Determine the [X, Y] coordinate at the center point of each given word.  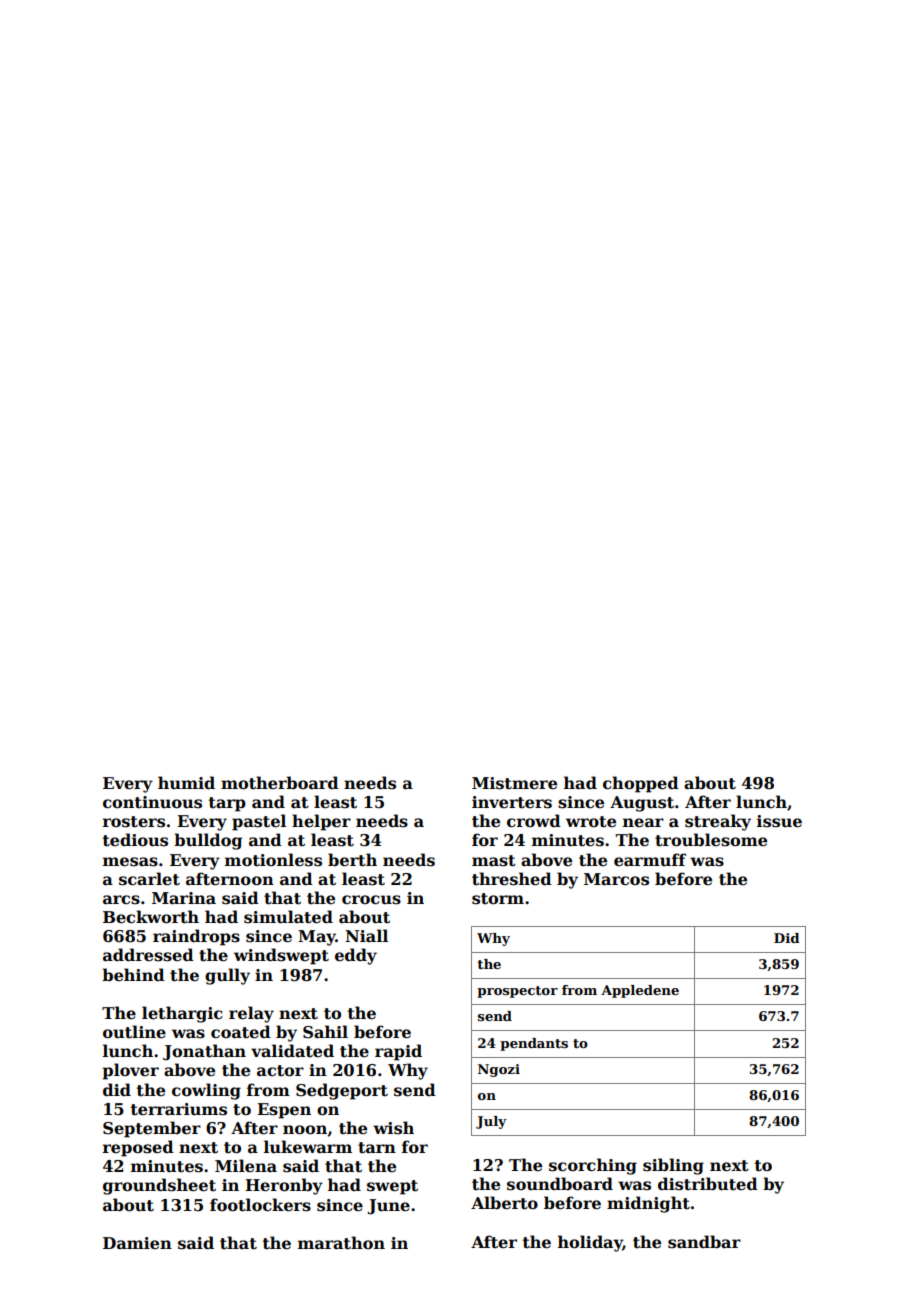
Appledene [640, 991]
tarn [377, 1148]
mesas [130, 862]
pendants [534, 1044]
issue [779, 821]
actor [280, 1071]
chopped [641, 784]
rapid [398, 1052]
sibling [673, 1166]
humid [186, 782]
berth [352, 860]
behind [133, 975]
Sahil [325, 1032]
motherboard [280, 783]
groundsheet [159, 1186]
